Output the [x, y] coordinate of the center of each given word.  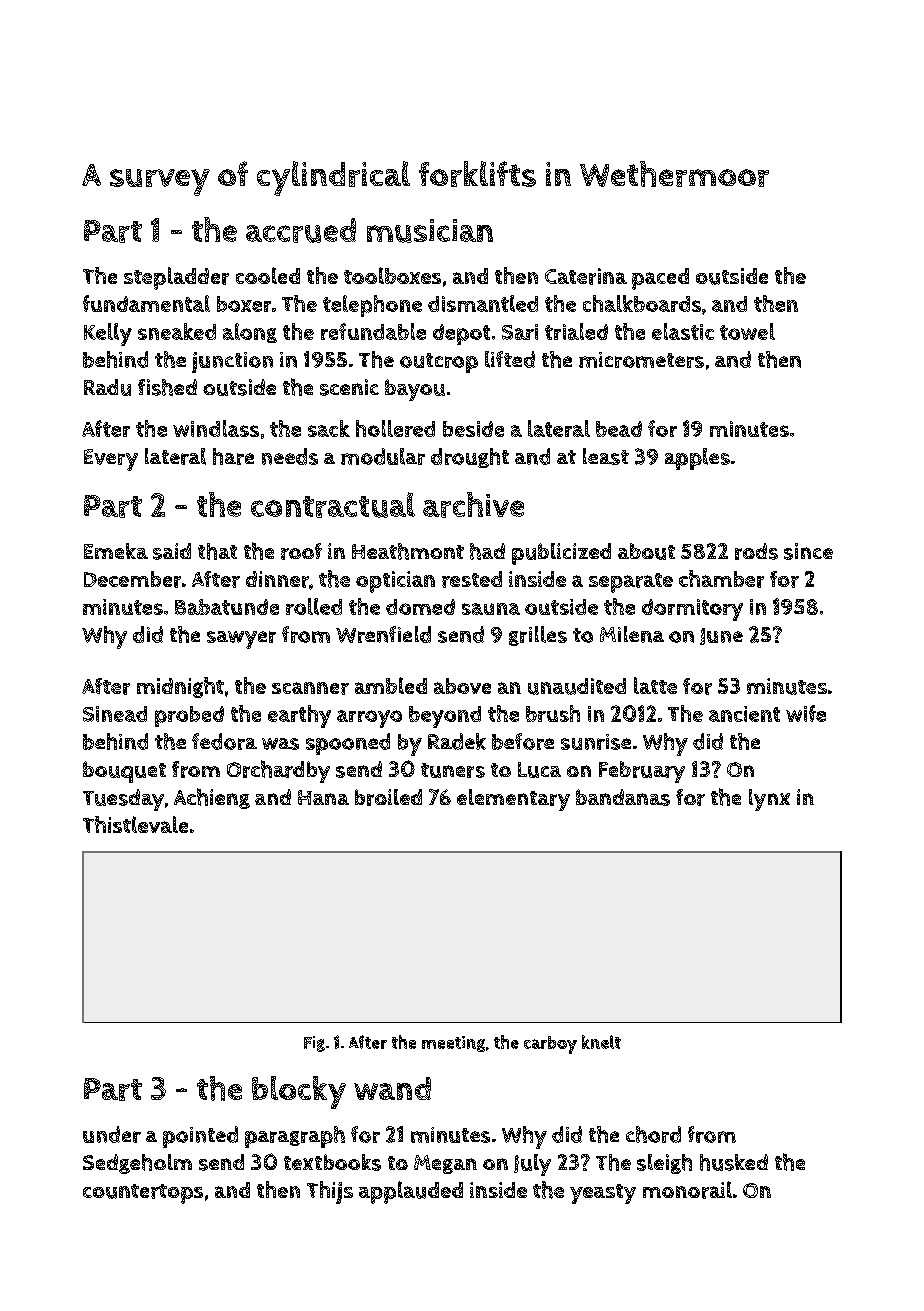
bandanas [623, 797]
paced [660, 279]
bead [619, 429]
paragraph [295, 1137]
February [642, 772]
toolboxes [392, 275]
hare [233, 456]
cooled [268, 275]
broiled [388, 797]
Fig [314, 1044]
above [462, 686]
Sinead [115, 714]
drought [470, 458]
